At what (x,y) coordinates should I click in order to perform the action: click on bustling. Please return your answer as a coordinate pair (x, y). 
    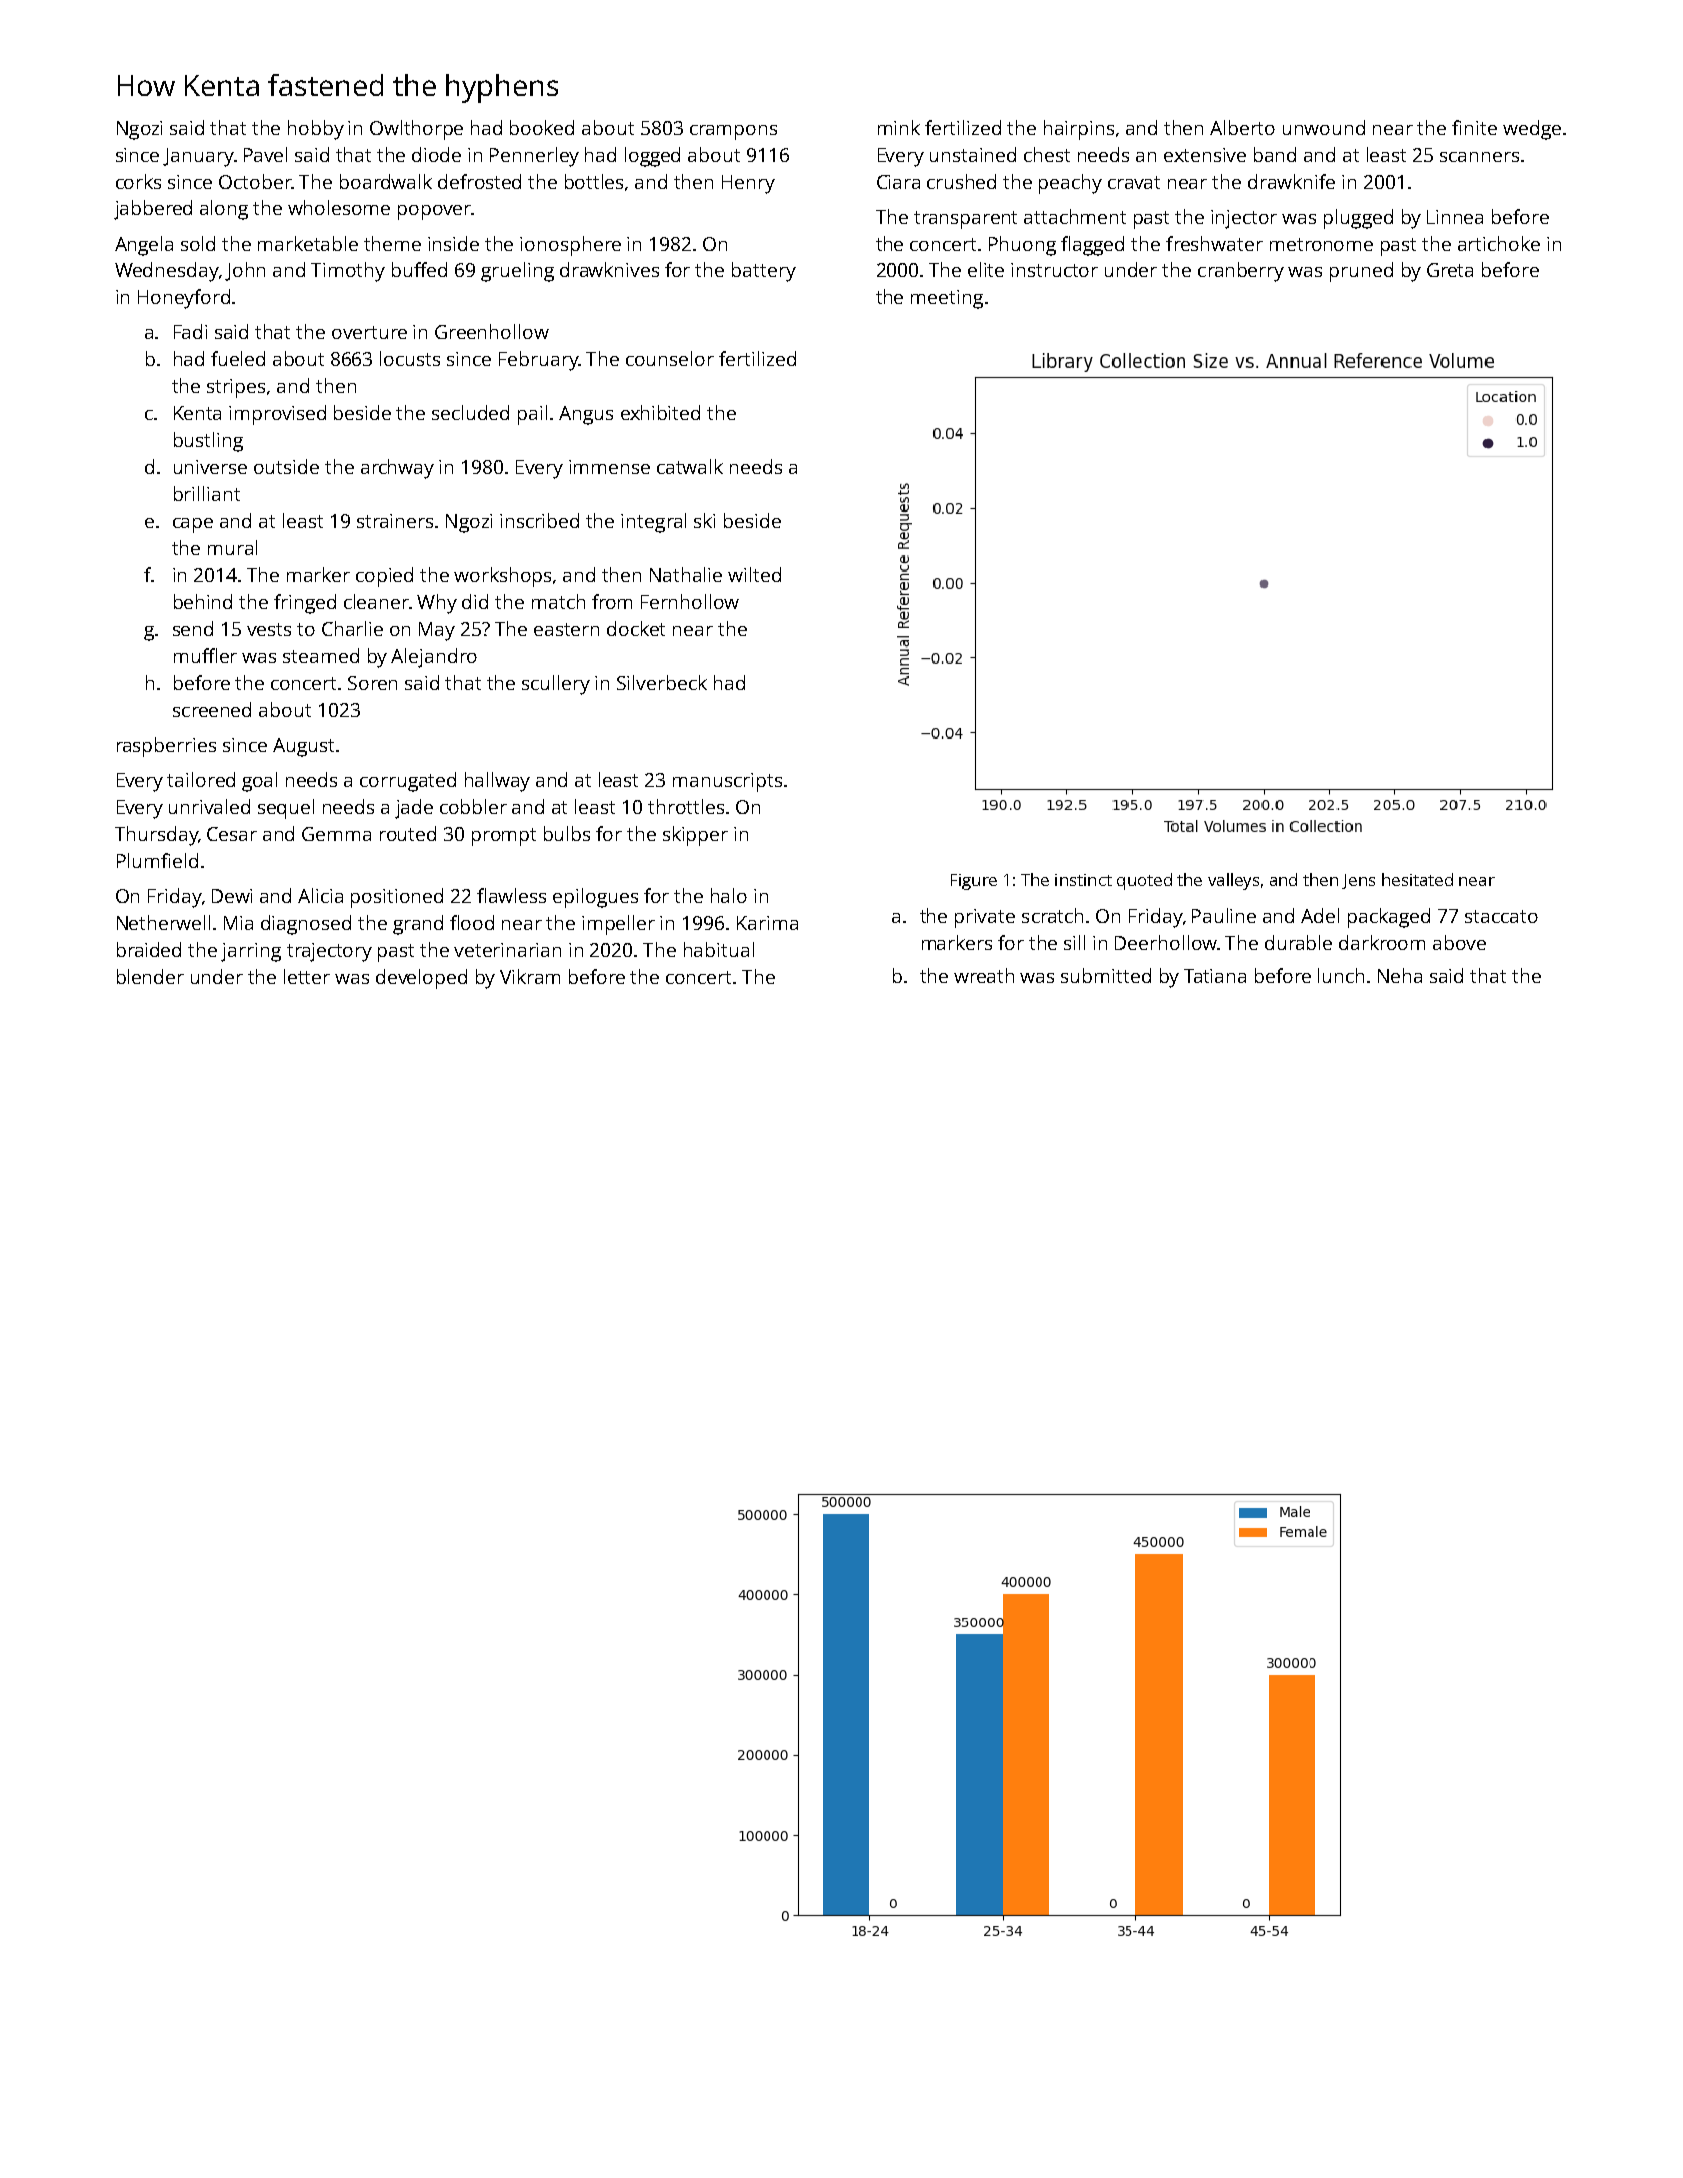
    Looking at the image, I should click on (208, 442).
